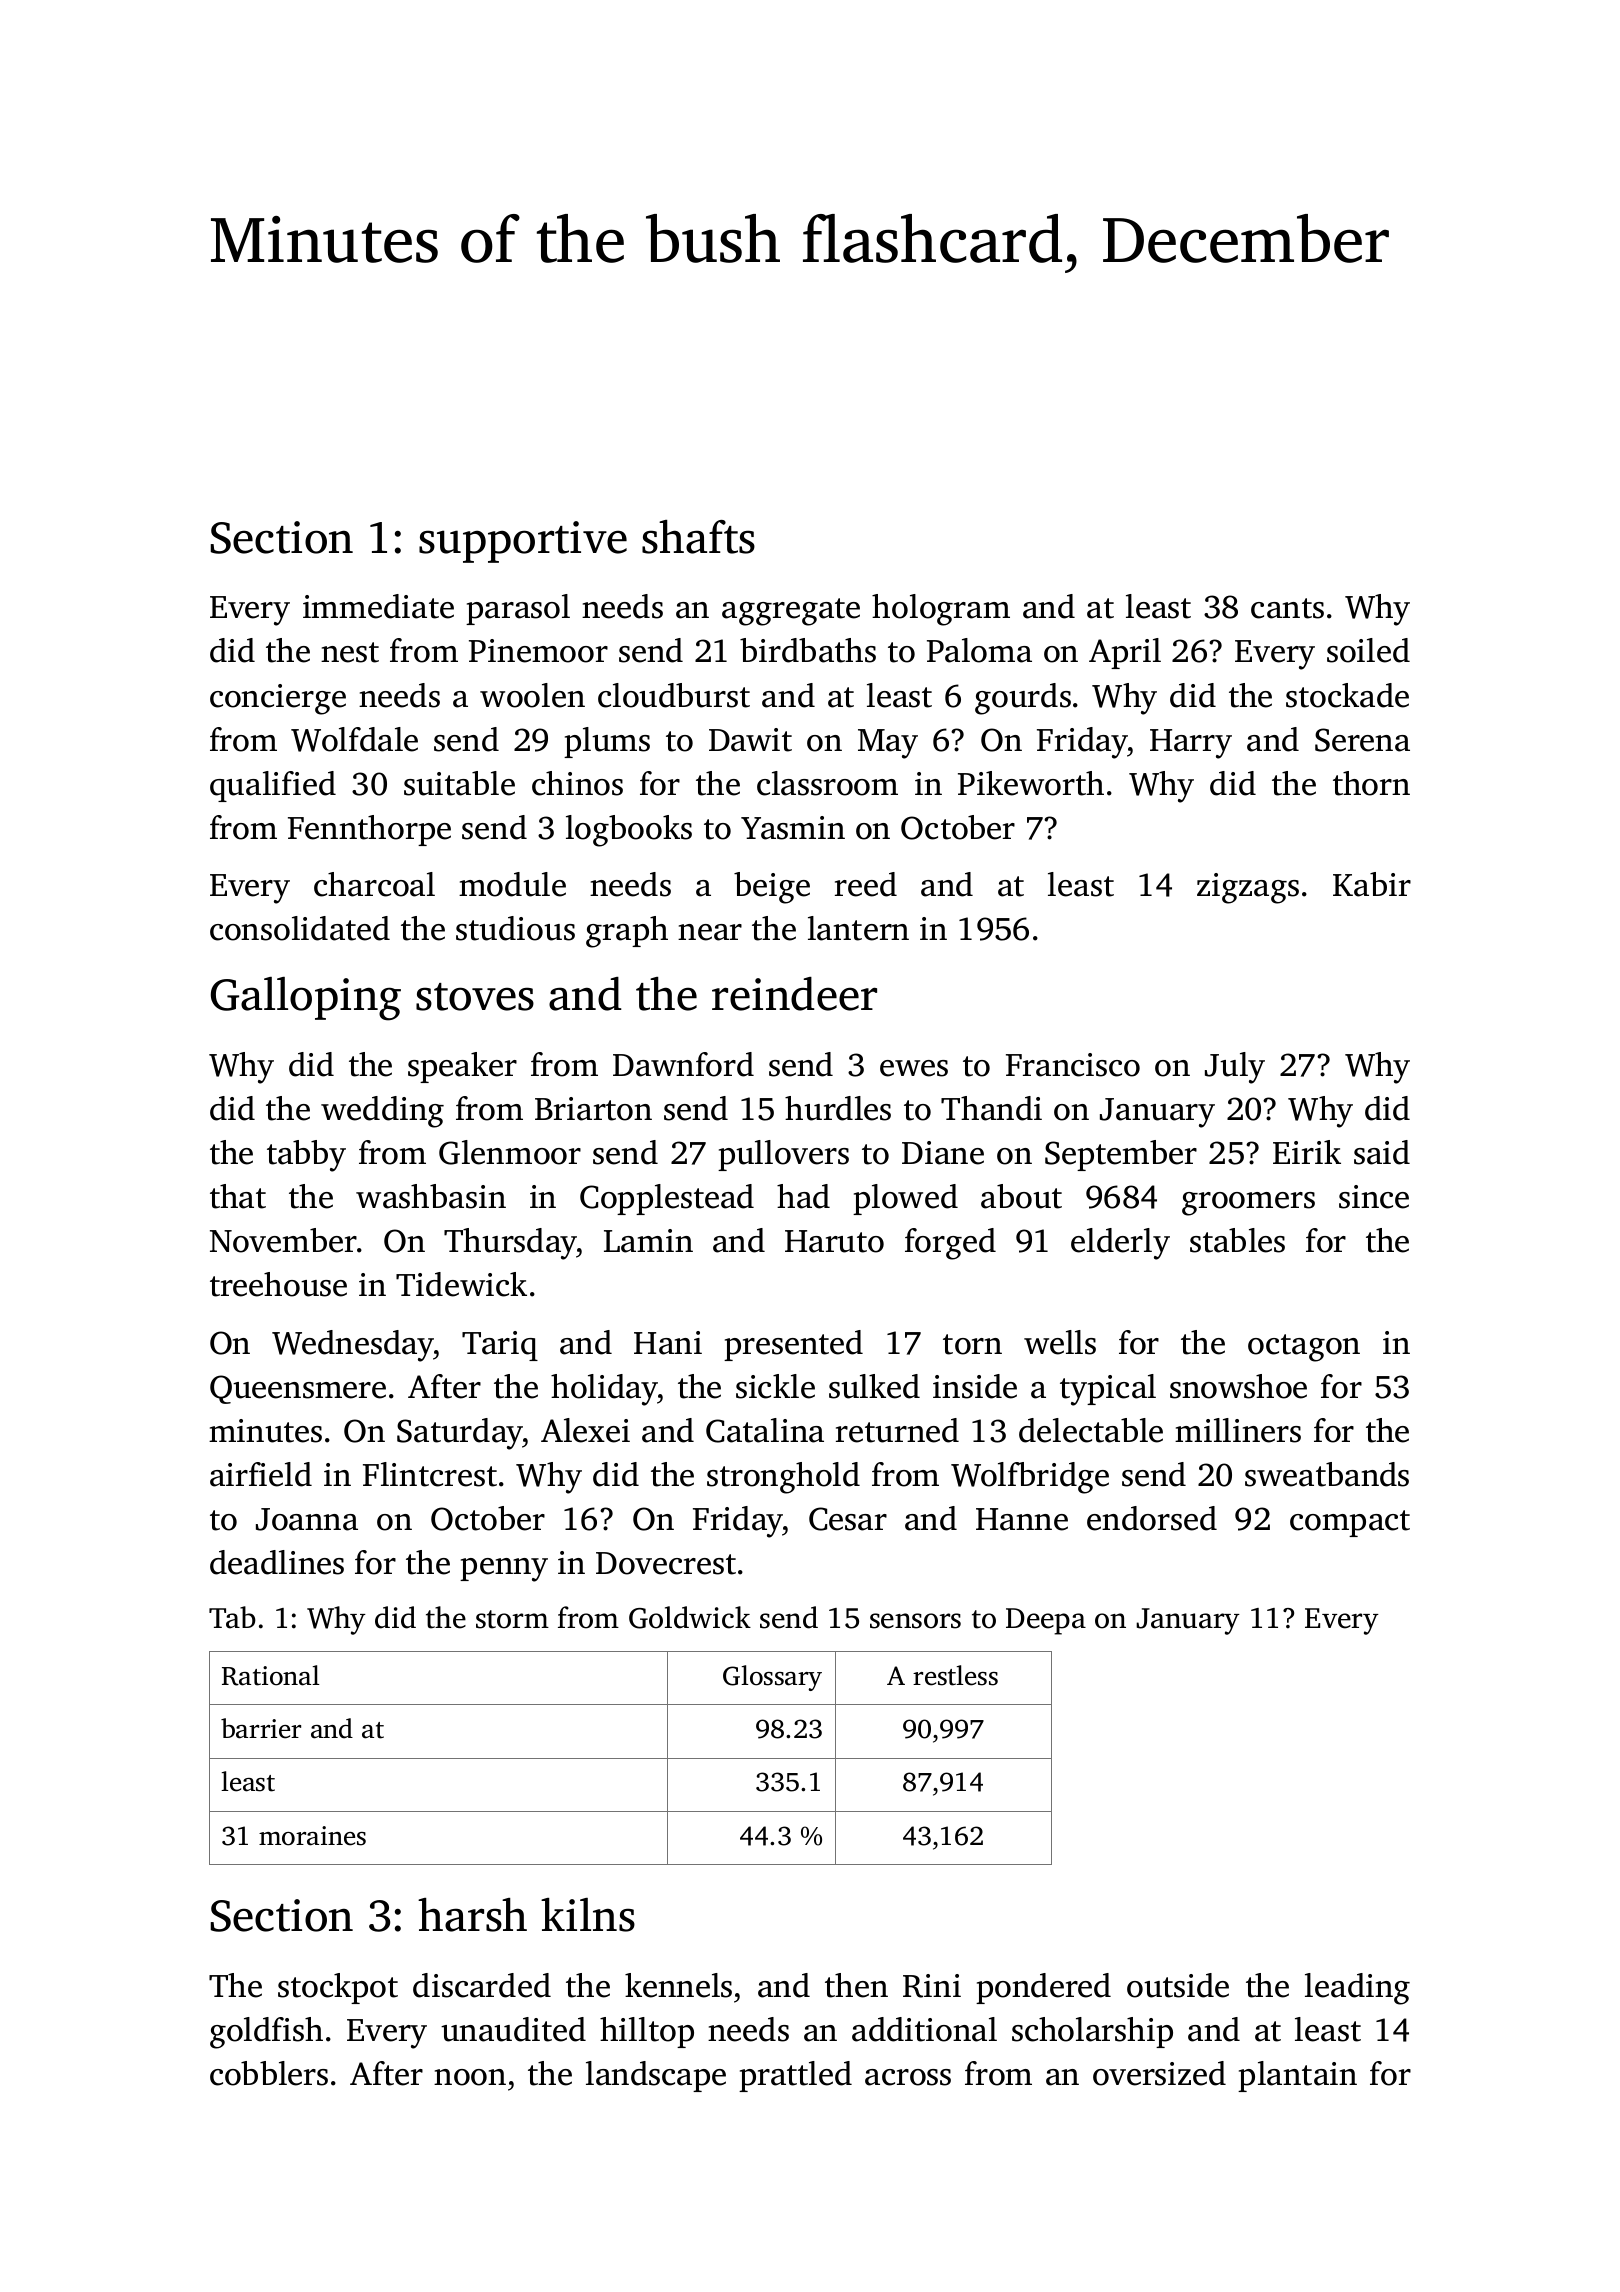 Image resolution: width=1620 pixels, height=2292 pixels. What do you see at coordinates (1125, 653) in the image?
I see `April` at bounding box center [1125, 653].
